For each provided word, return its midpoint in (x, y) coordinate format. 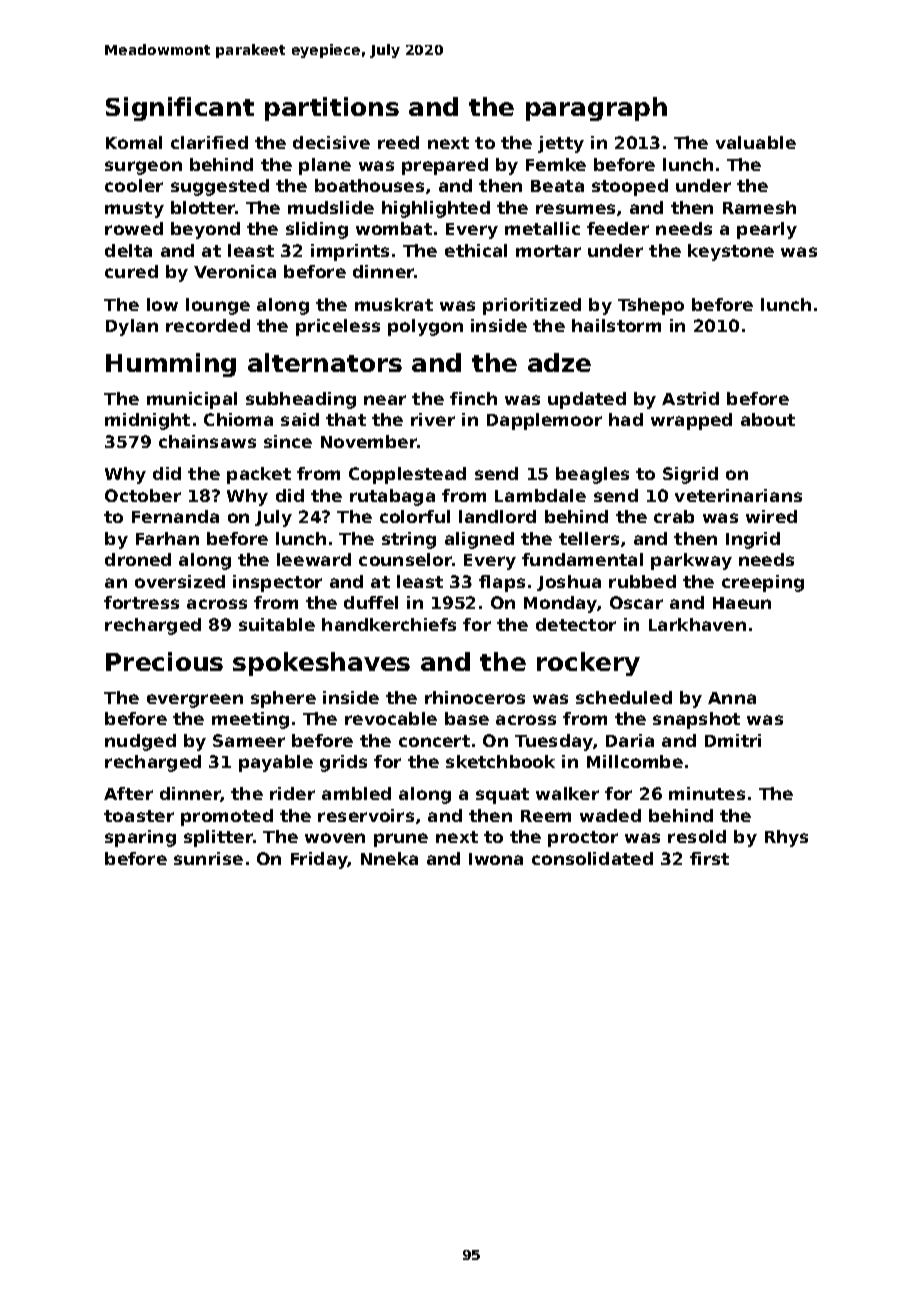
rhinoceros (475, 697)
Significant (180, 109)
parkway (691, 561)
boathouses (369, 185)
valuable (756, 142)
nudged (140, 742)
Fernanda (175, 516)
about (768, 419)
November (369, 441)
